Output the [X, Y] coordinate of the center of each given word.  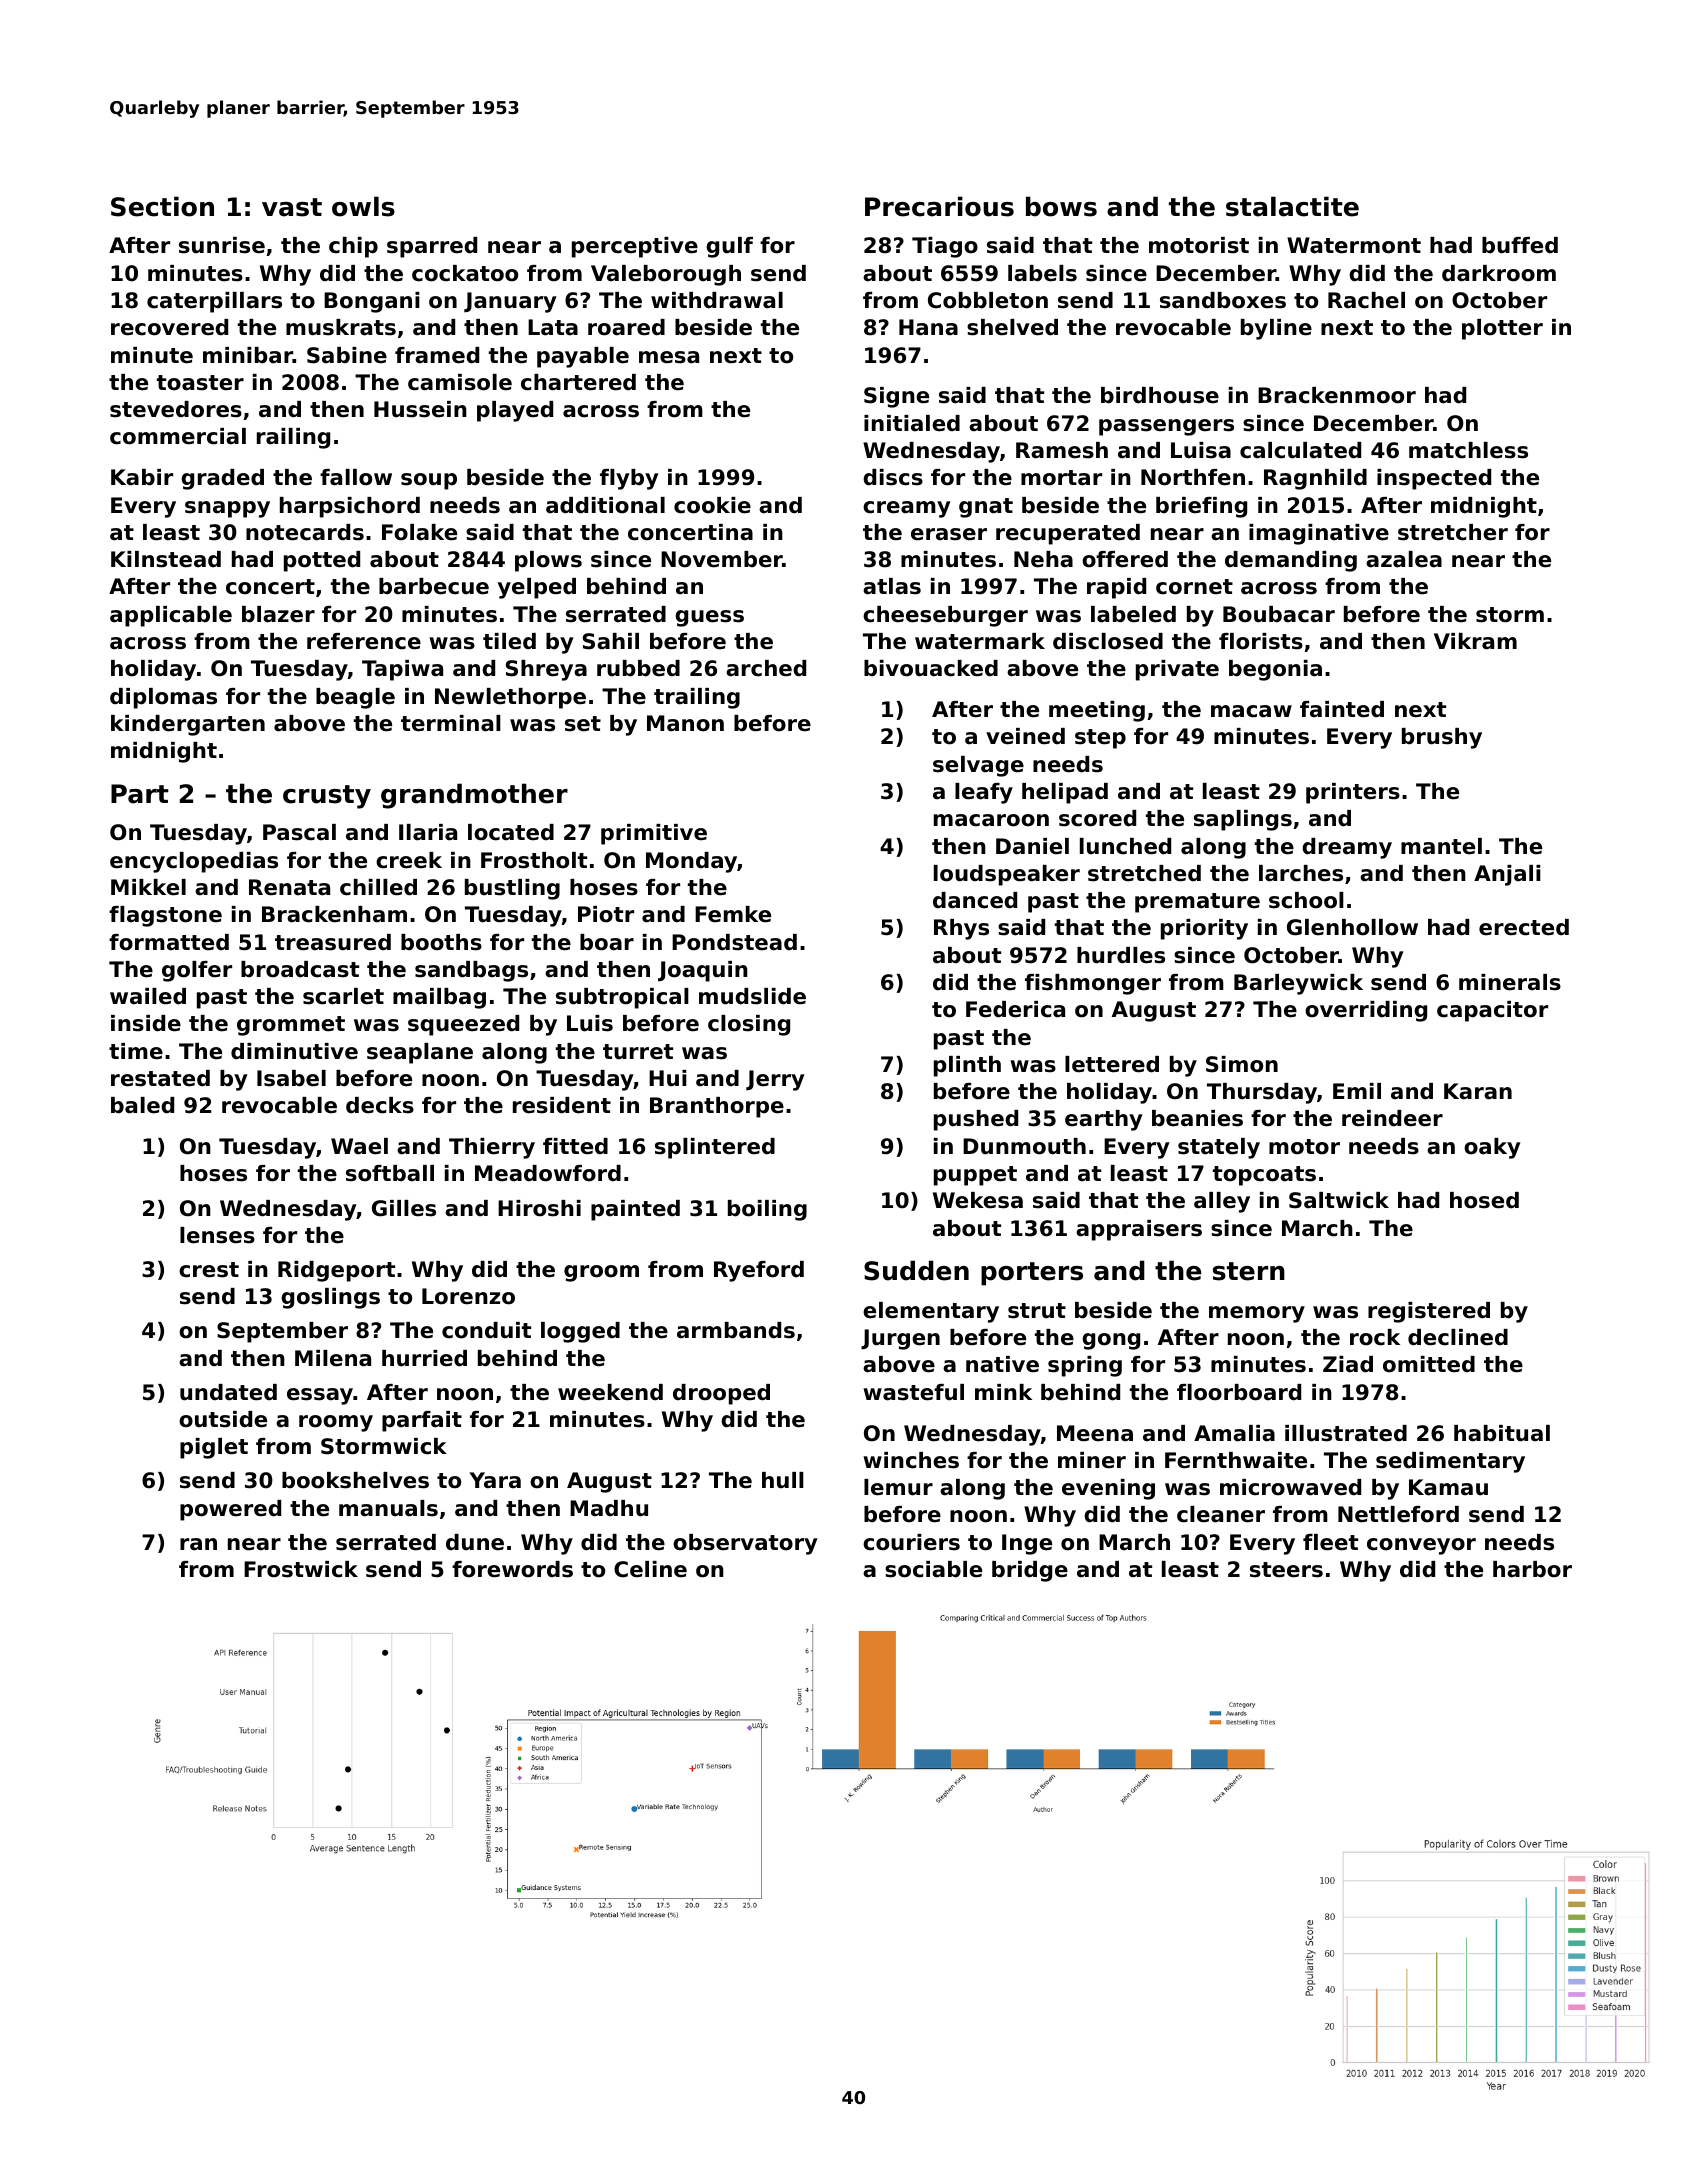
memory [1257, 1314]
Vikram [1475, 641]
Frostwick [301, 1569]
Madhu [609, 1508]
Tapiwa [402, 670]
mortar [1061, 478]
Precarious [939, 206]
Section [162, 206]
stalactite [1292, 206]
